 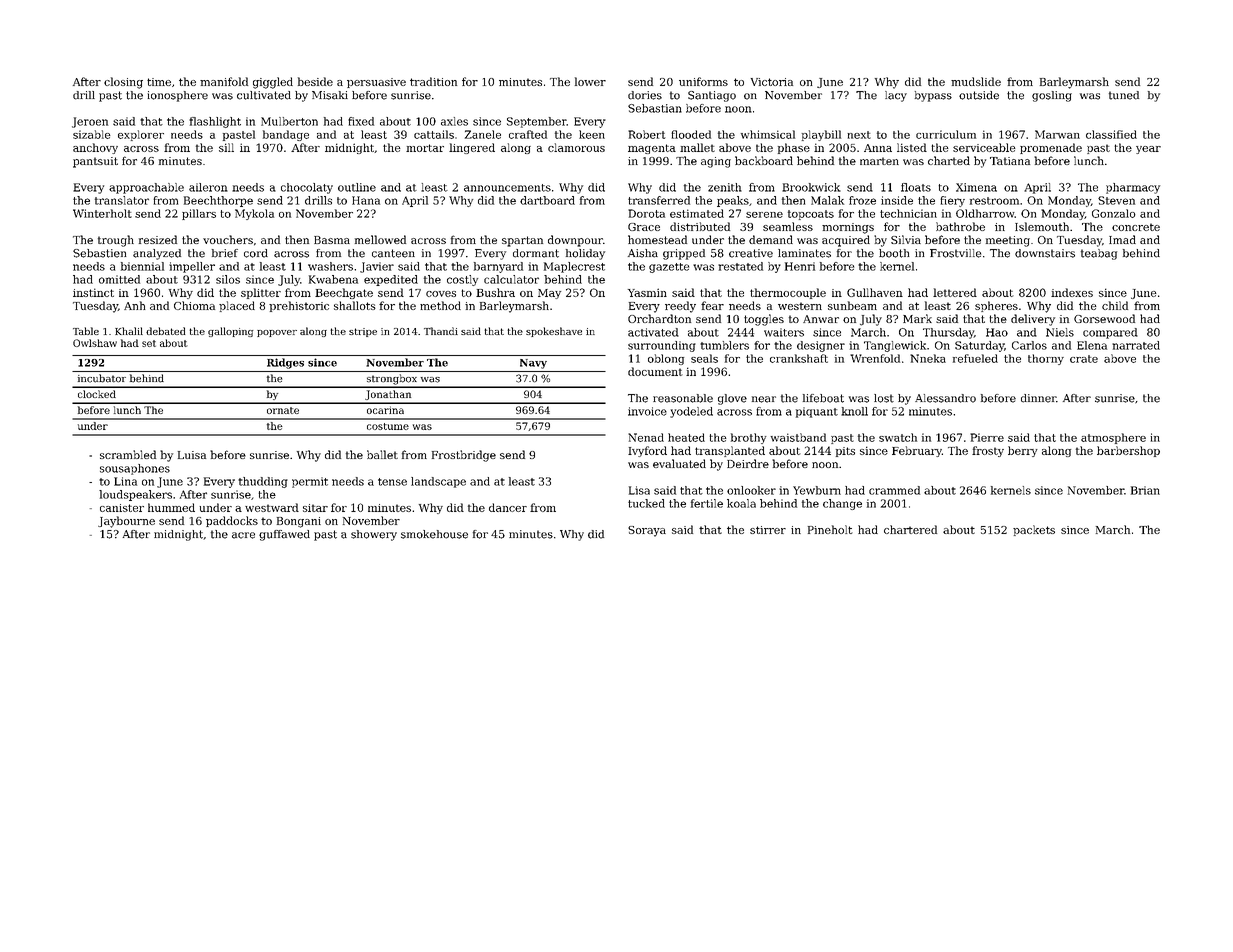 I want to click on westward, so click(x=272, y=507).
